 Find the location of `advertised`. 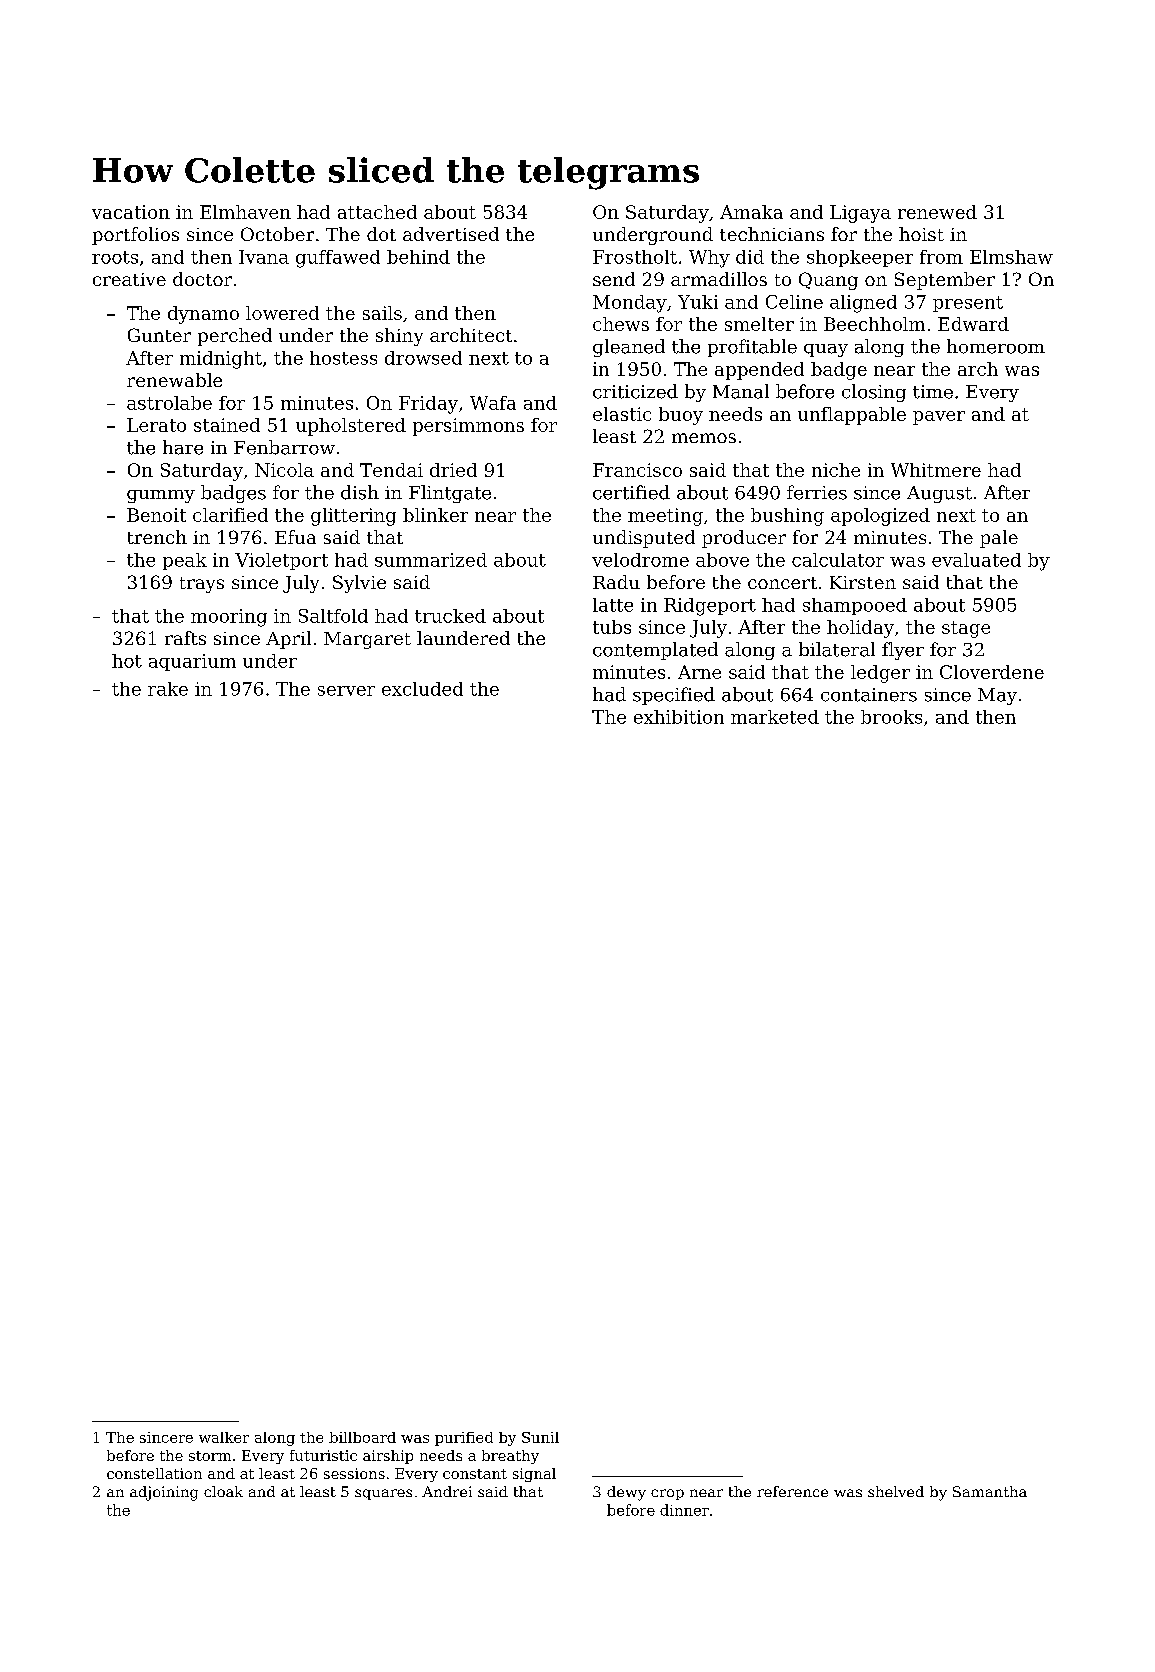

advertised is located at coordinates (451, 234).
